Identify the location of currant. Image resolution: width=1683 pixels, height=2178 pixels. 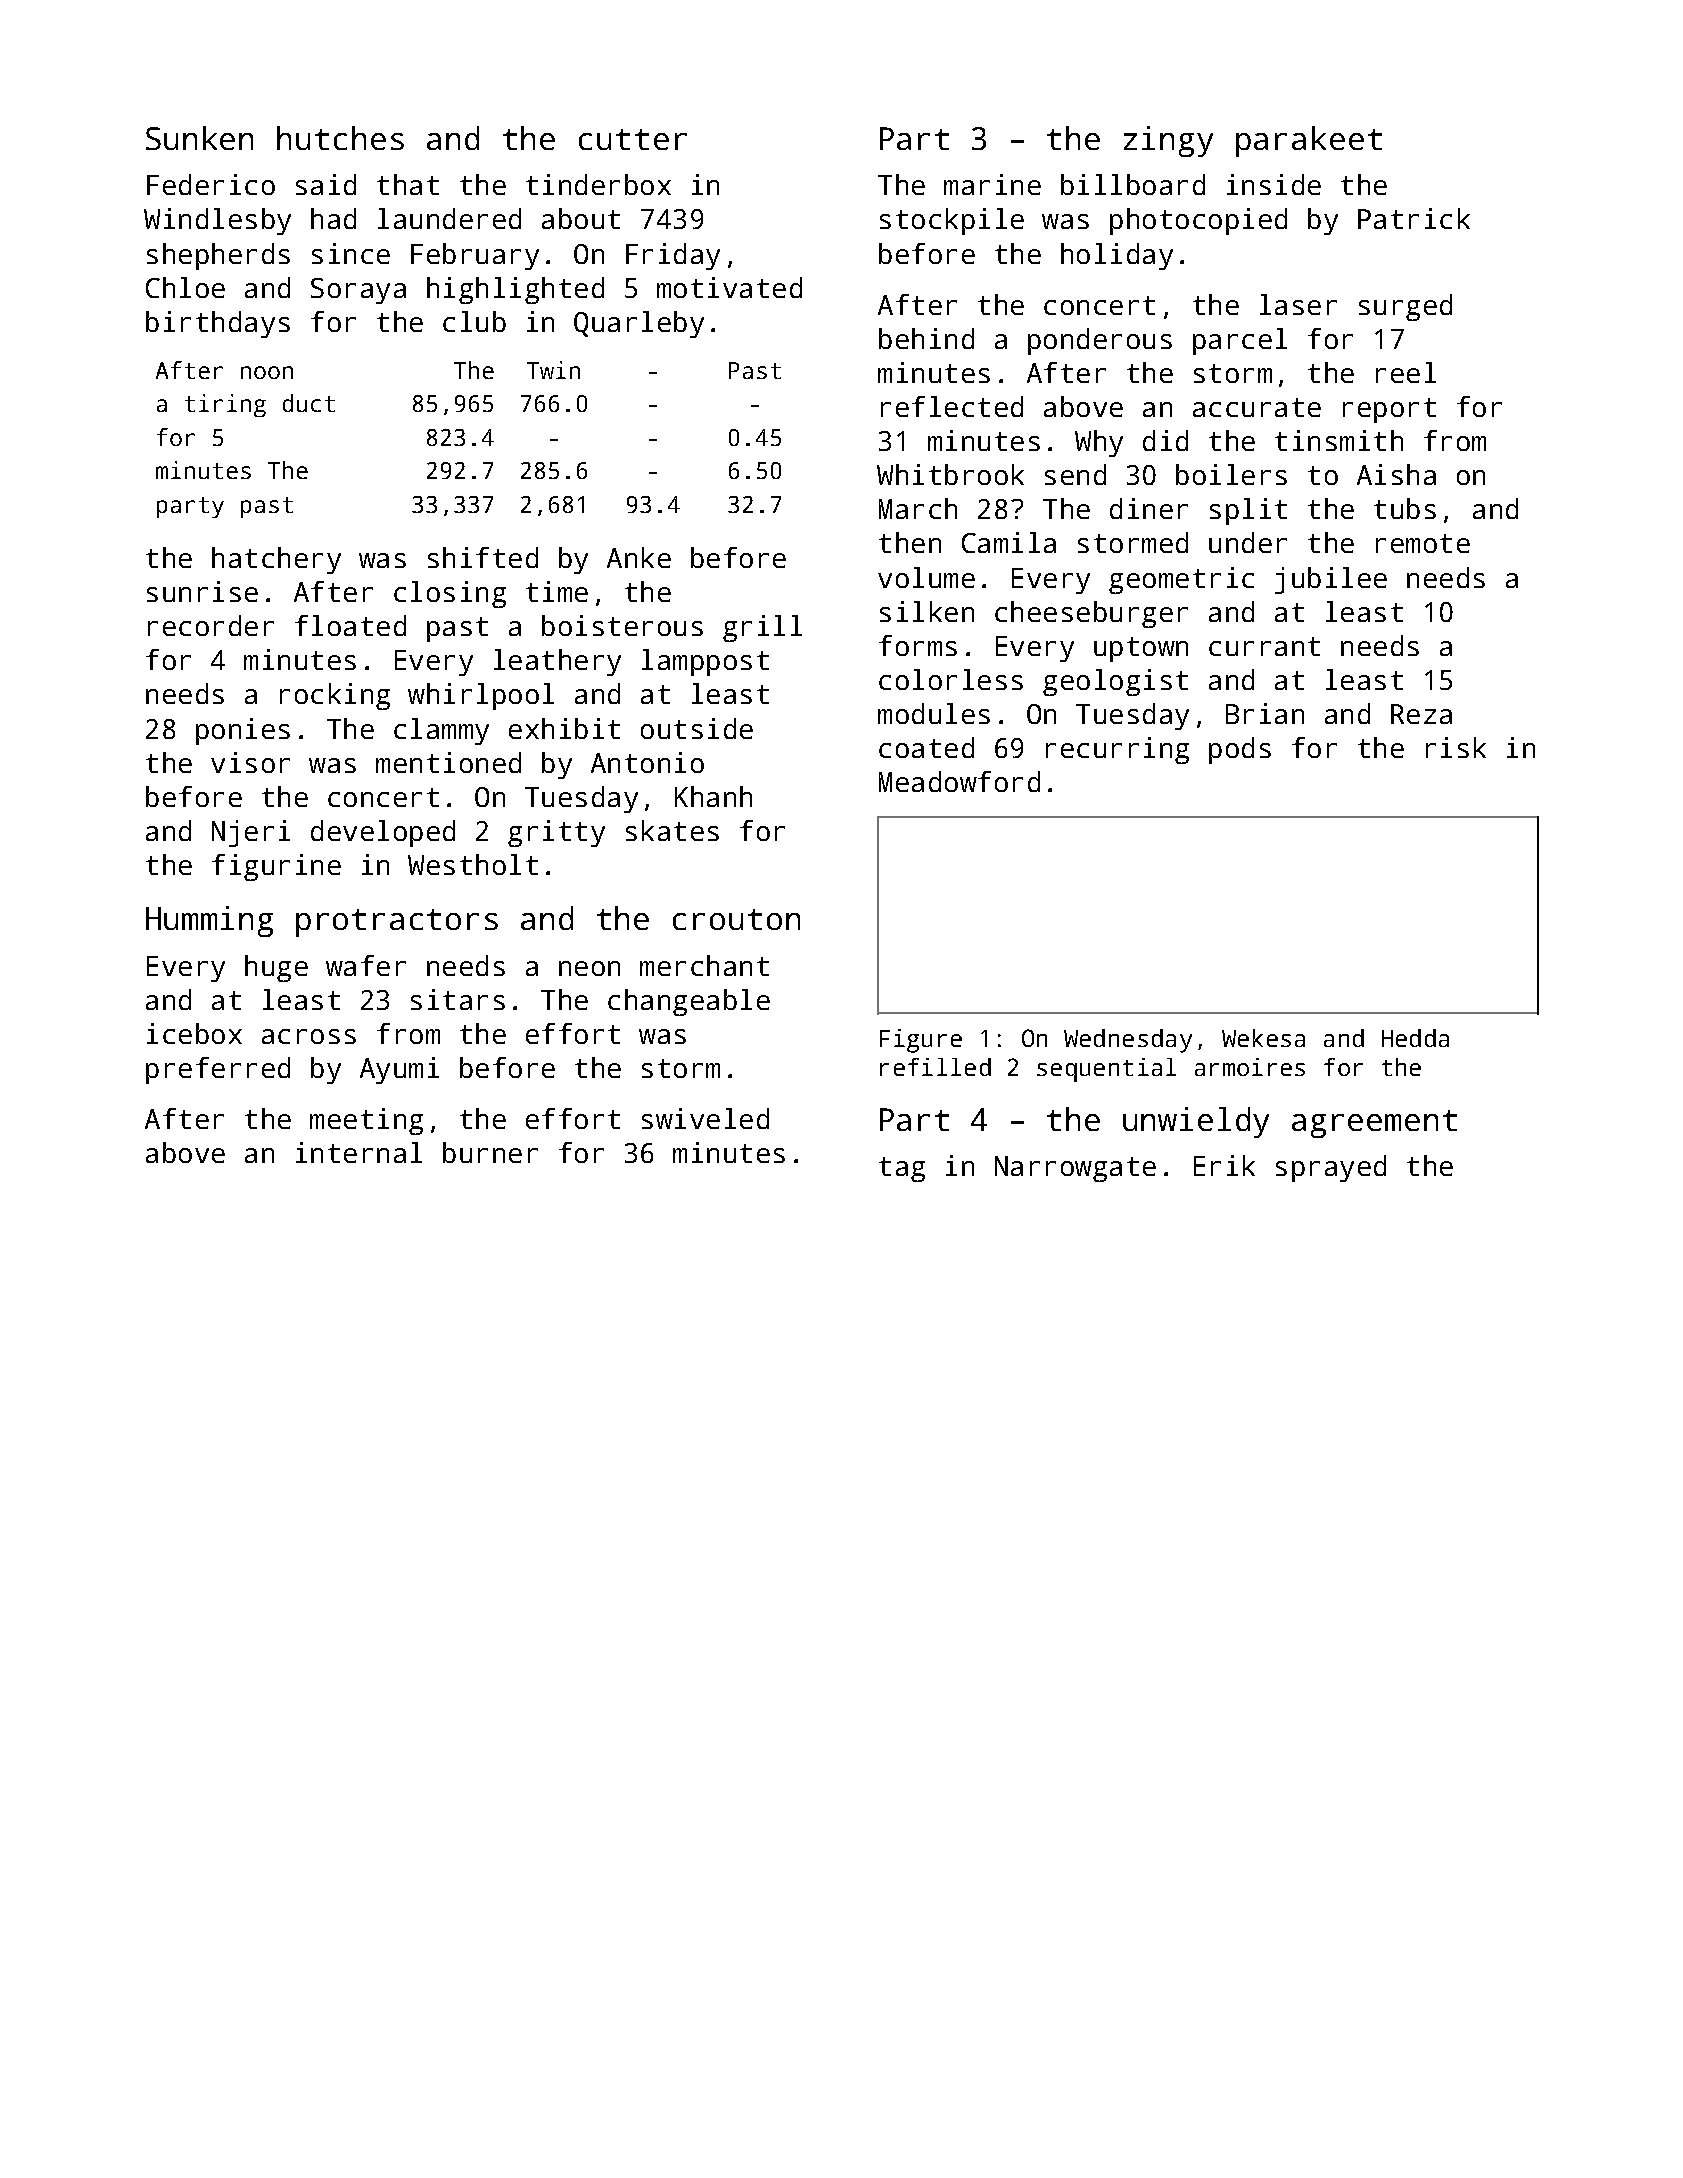
(1264, 646).
